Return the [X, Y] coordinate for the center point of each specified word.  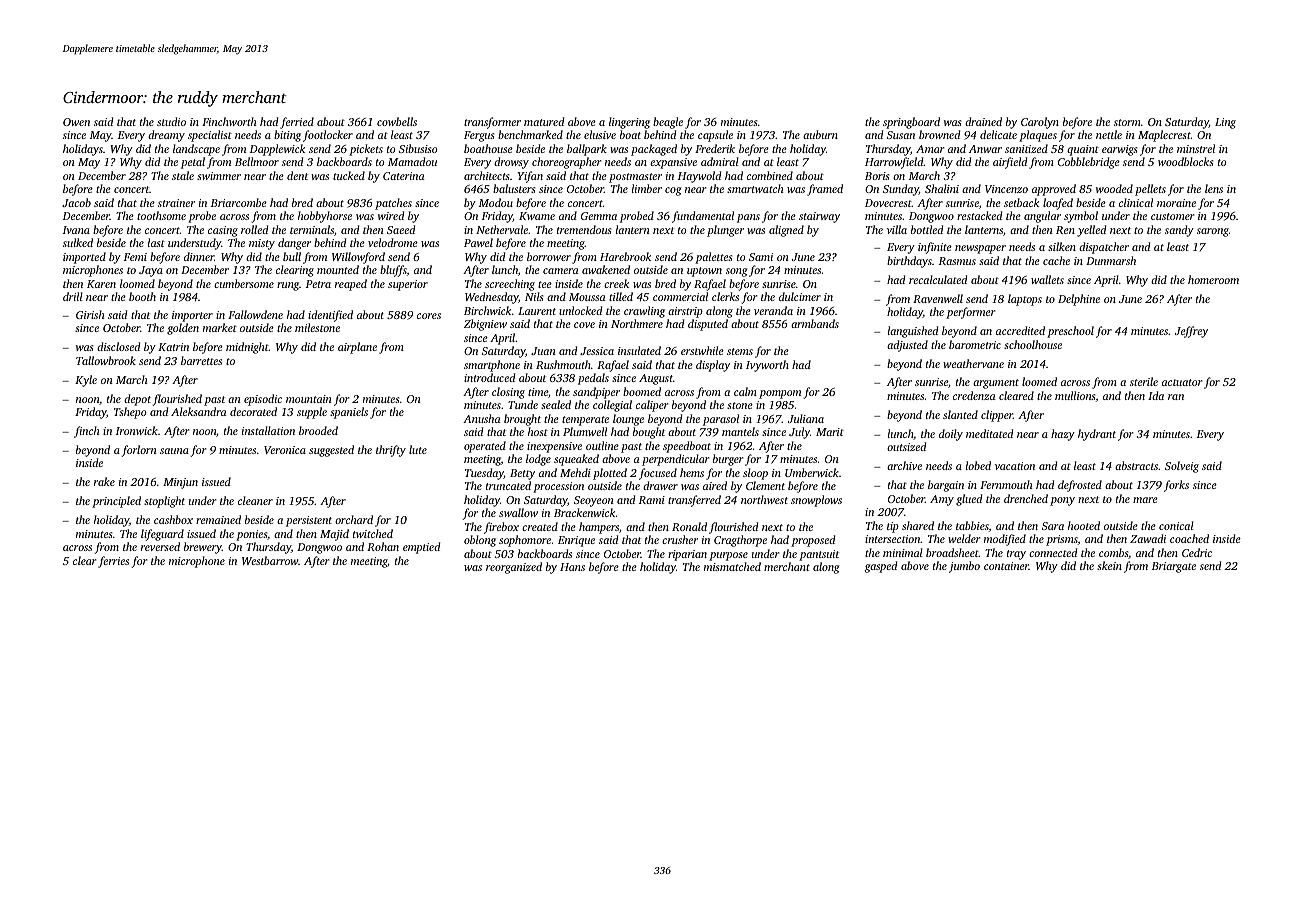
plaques [1038, 136]
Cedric [1197, 552]
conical [1176, 525]
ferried [297, 123]
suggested [331, 451]
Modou [496, 202]
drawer [660, 485]
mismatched [732, 566]
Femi [135, 257]
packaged [654, 150]
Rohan [383, 546]
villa [897, 229]
